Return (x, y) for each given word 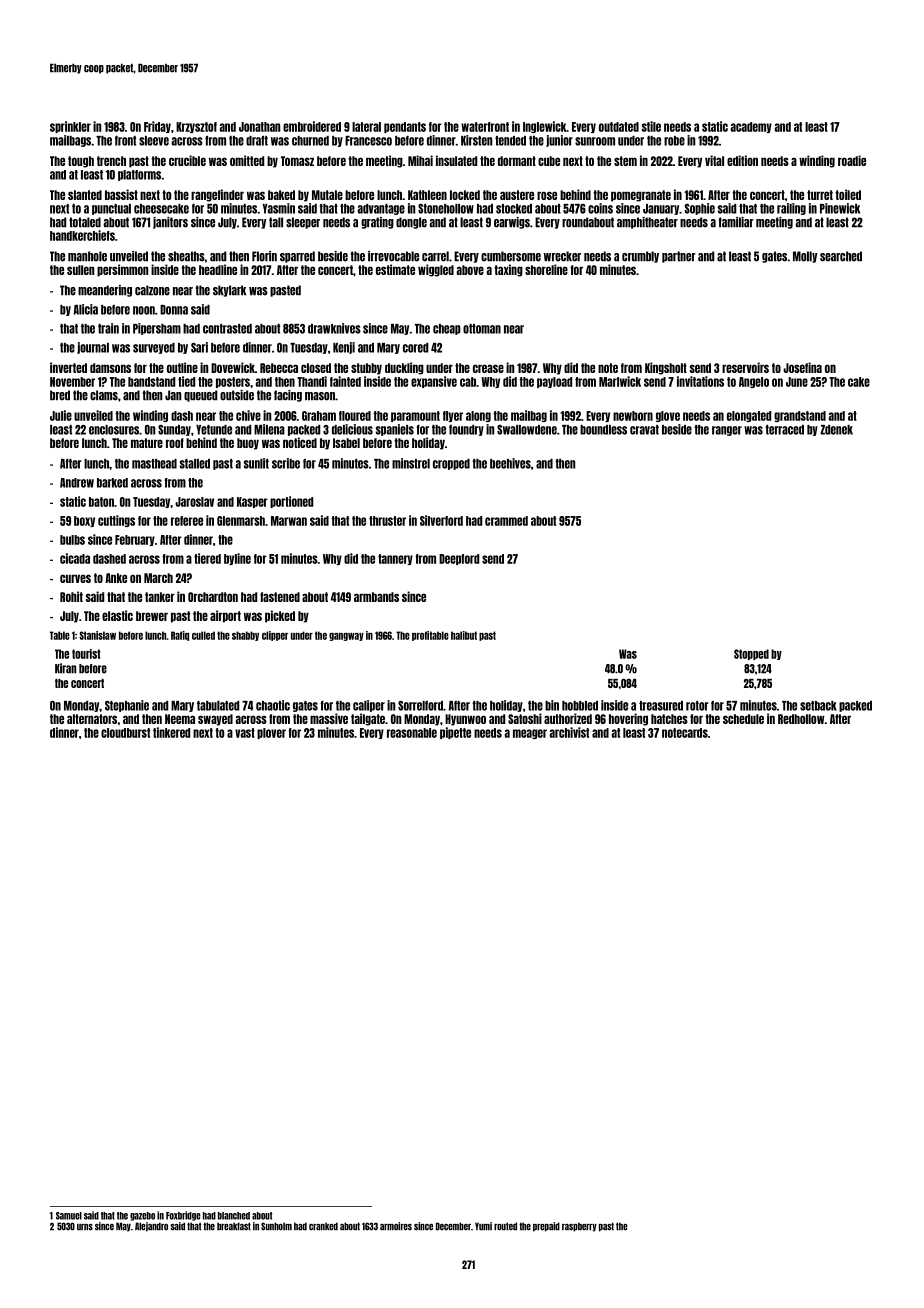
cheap (447, 329)
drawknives (334, 328)
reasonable (412, 733)
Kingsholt (666, 368)
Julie (61, 415)
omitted (247, 160)
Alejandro (151, 1227)
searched (841, 256)
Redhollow (801, 719)
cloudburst (125, 733)
